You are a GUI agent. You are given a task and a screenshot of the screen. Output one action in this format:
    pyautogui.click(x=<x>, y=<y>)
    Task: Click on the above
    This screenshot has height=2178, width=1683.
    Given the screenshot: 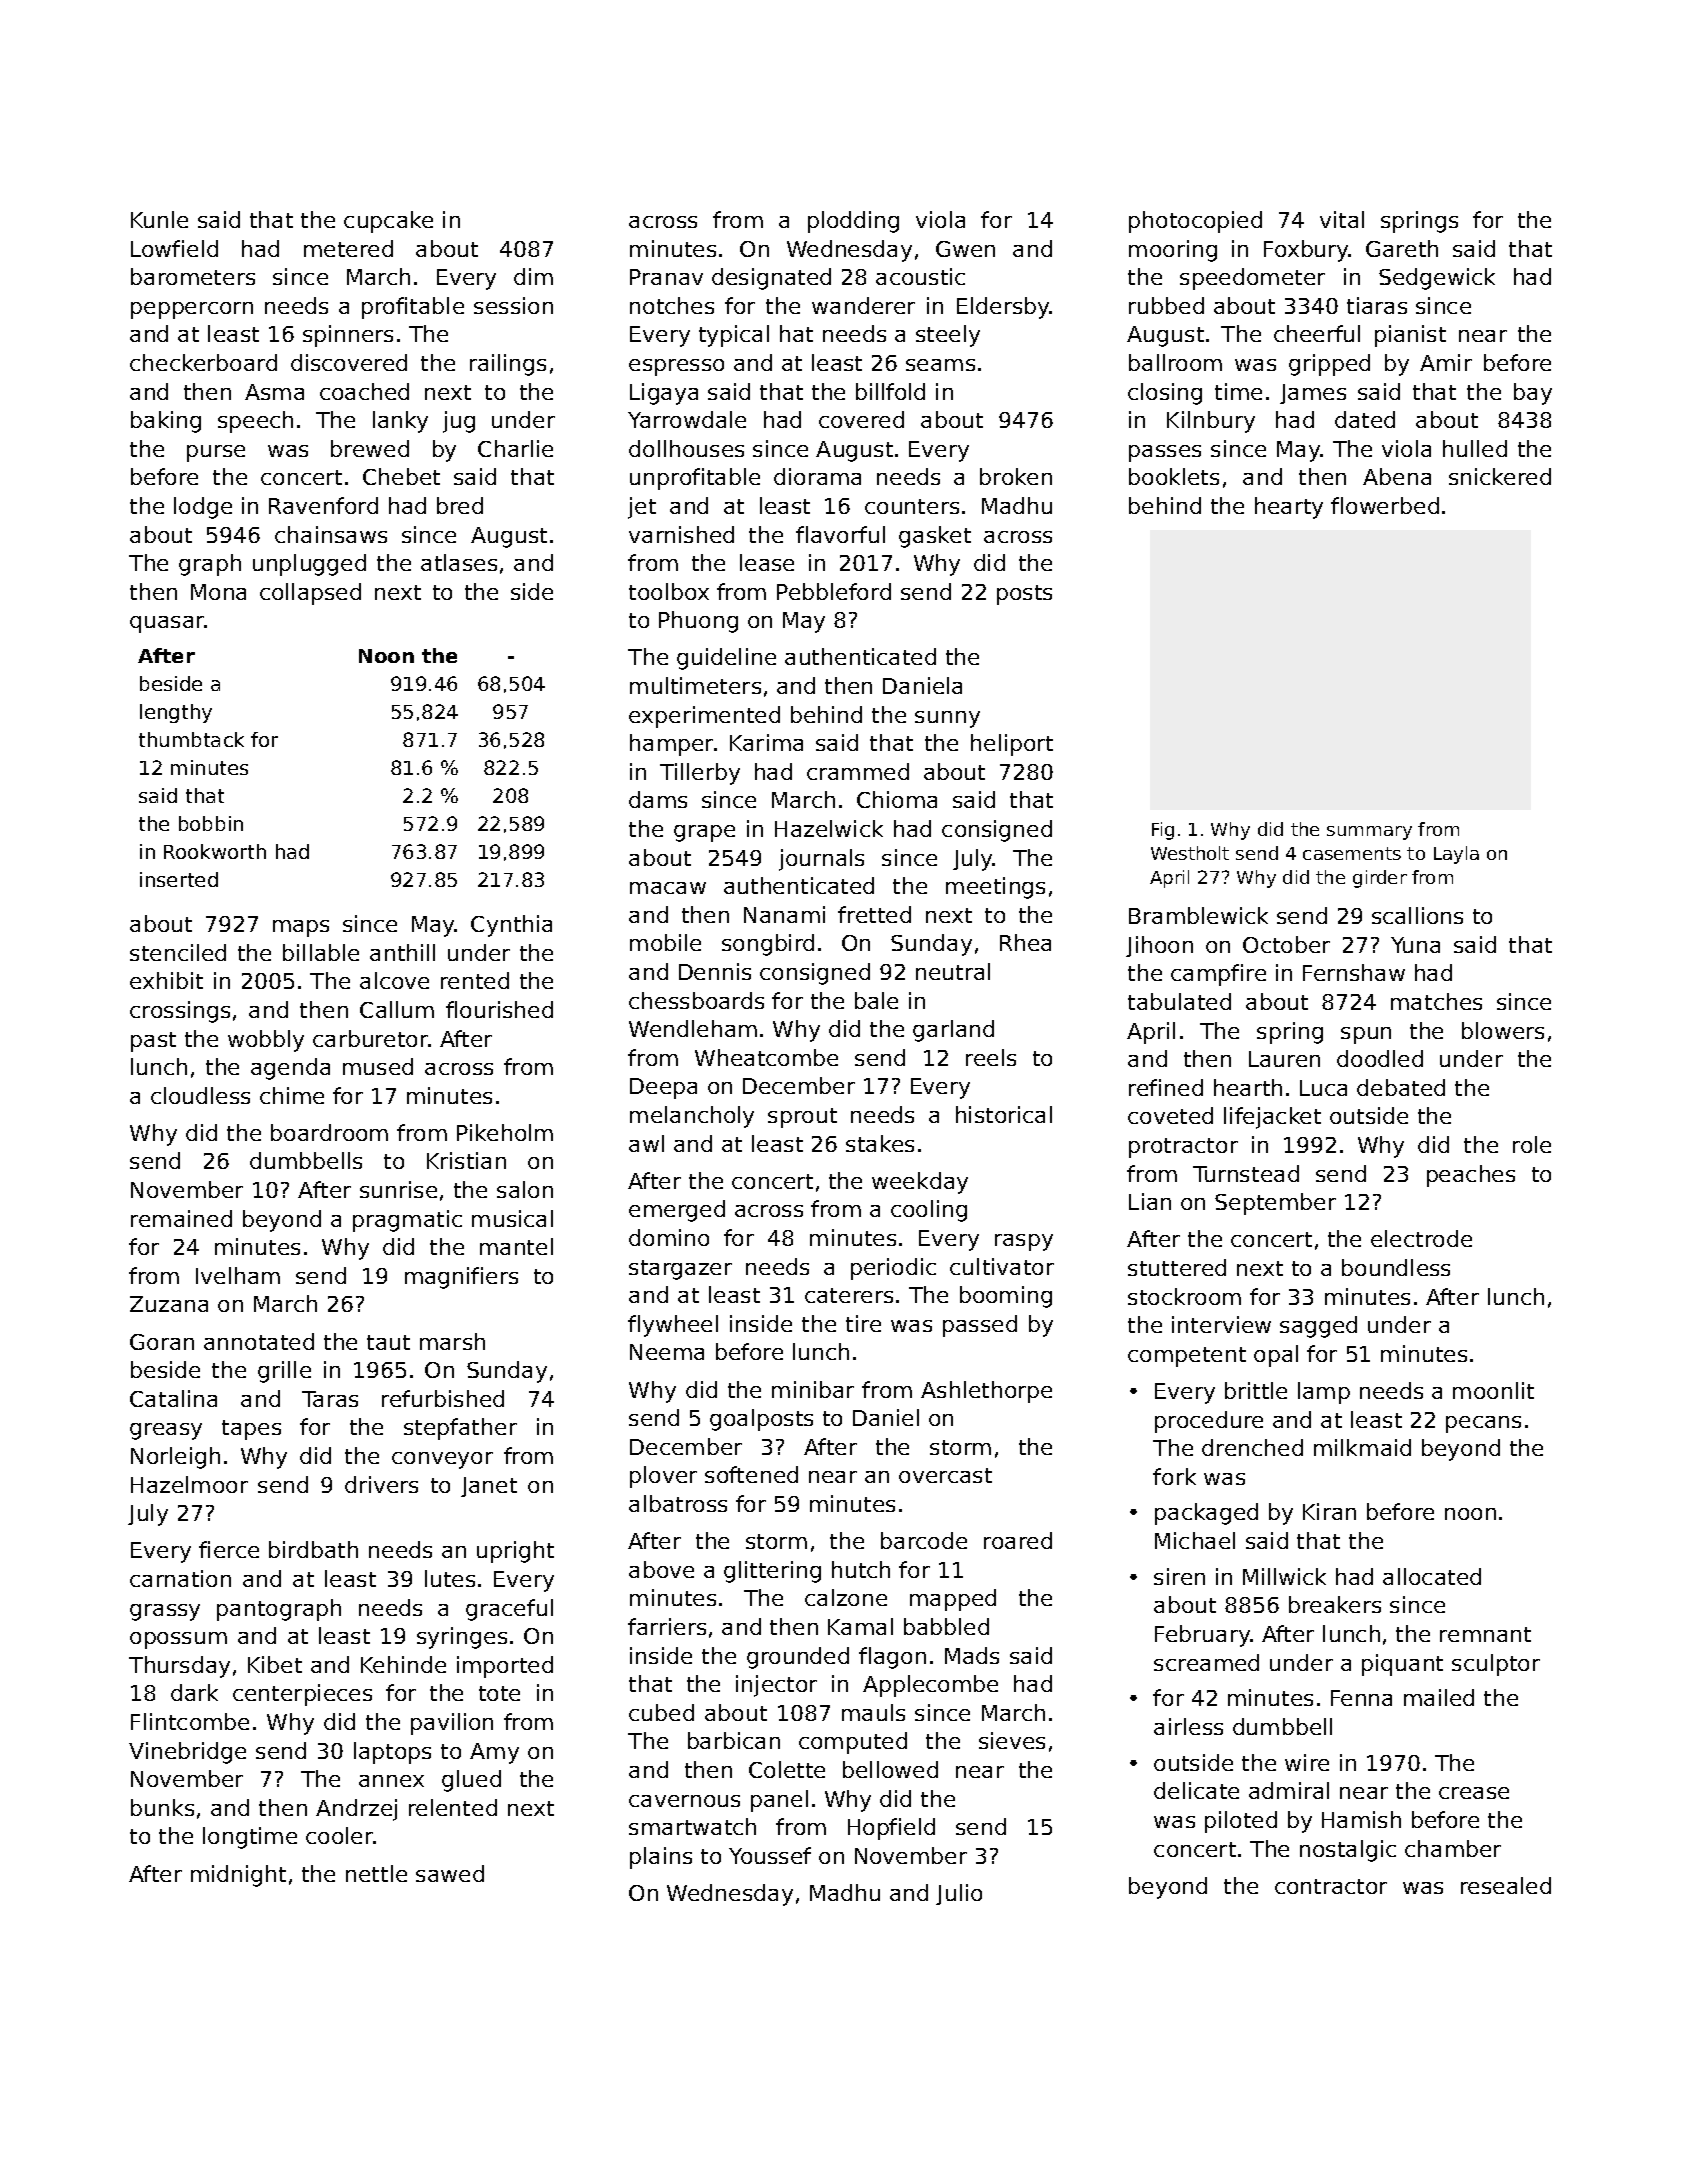 What is the action you would take?
    pyautogui.click(x=661, y=1569)
